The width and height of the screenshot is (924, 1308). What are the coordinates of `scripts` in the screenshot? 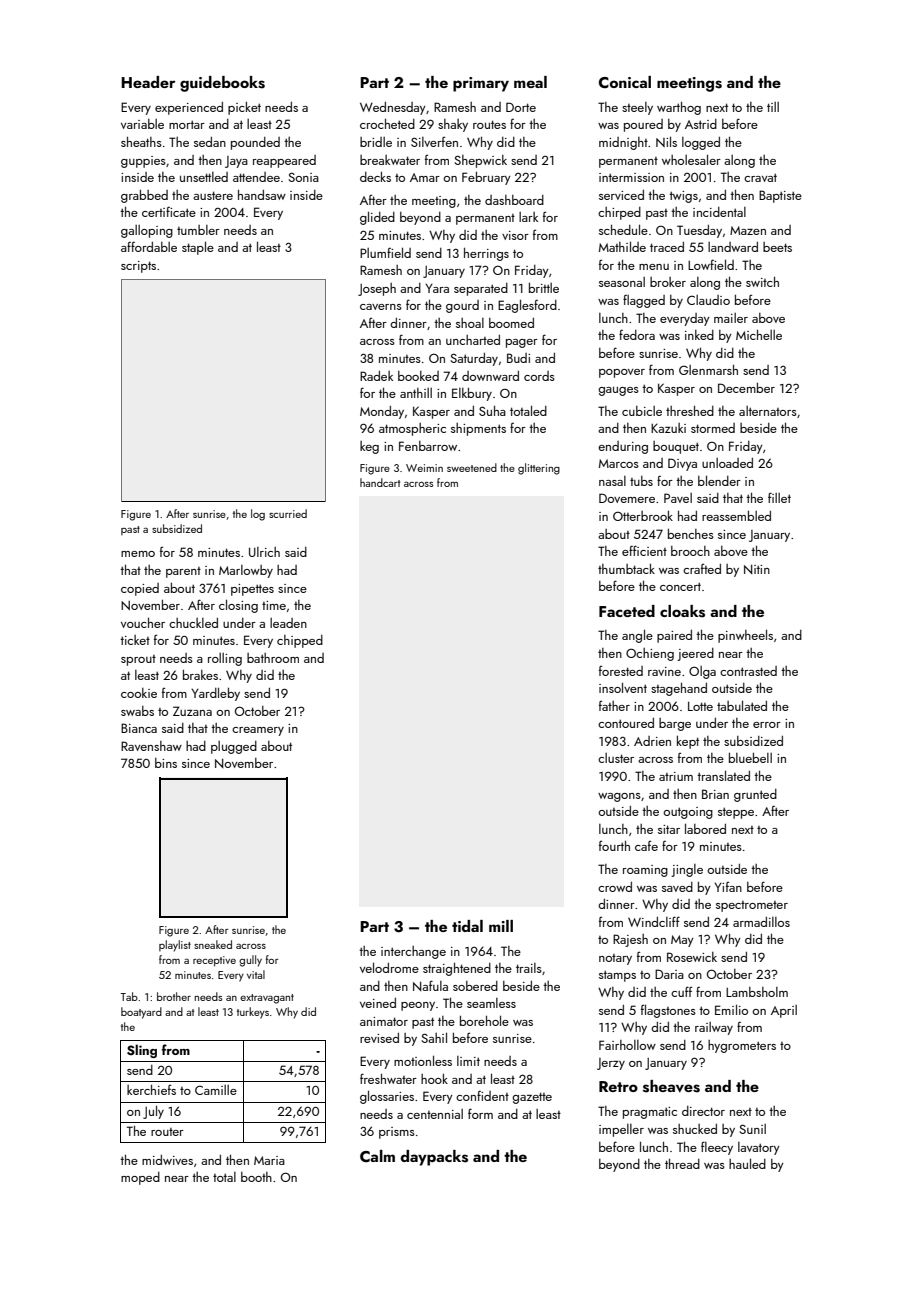 It's located at (138, 267).
